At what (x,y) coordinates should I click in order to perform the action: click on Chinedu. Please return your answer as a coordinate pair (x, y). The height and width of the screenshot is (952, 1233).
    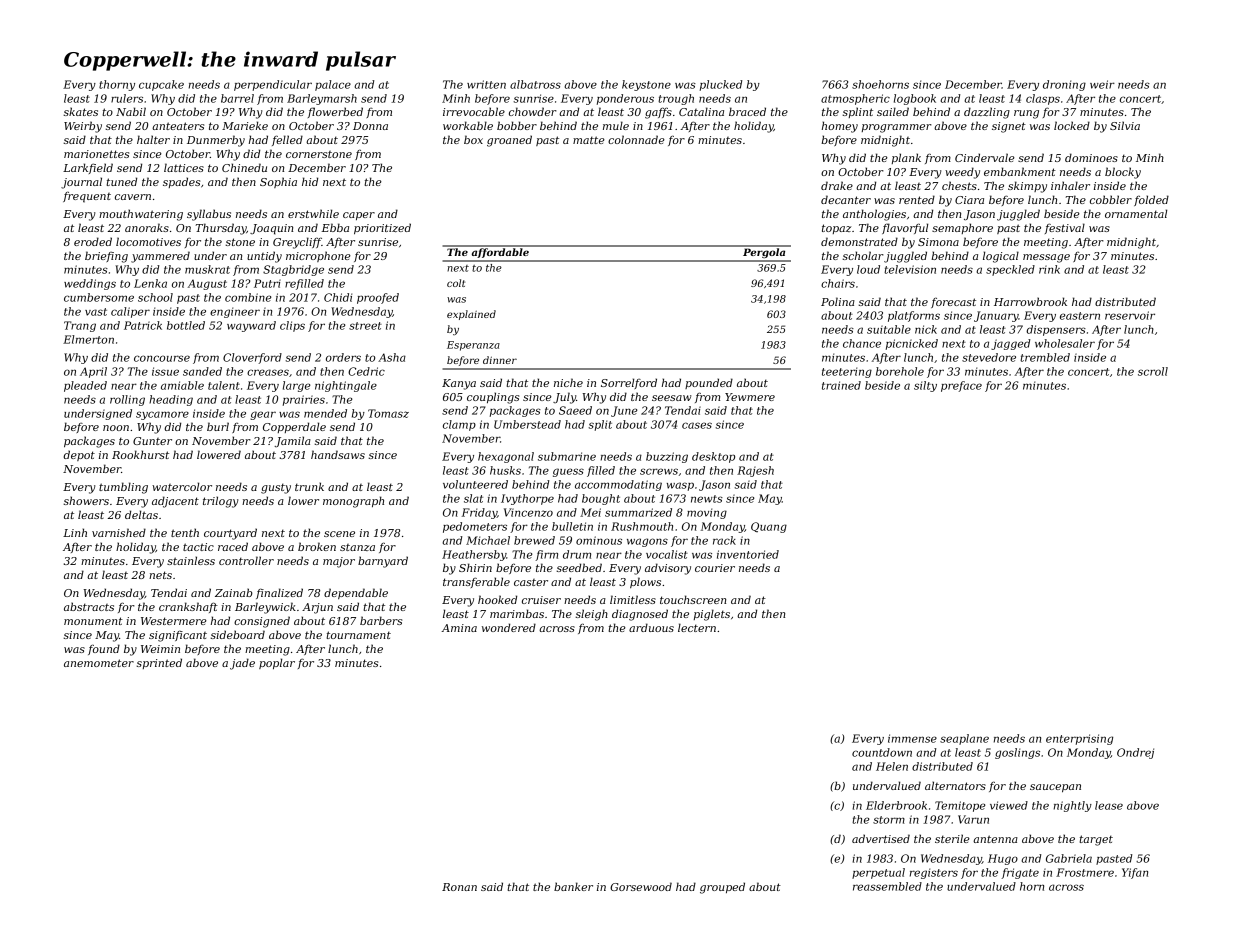
    Looking at the image, I should click on (244, 167).
